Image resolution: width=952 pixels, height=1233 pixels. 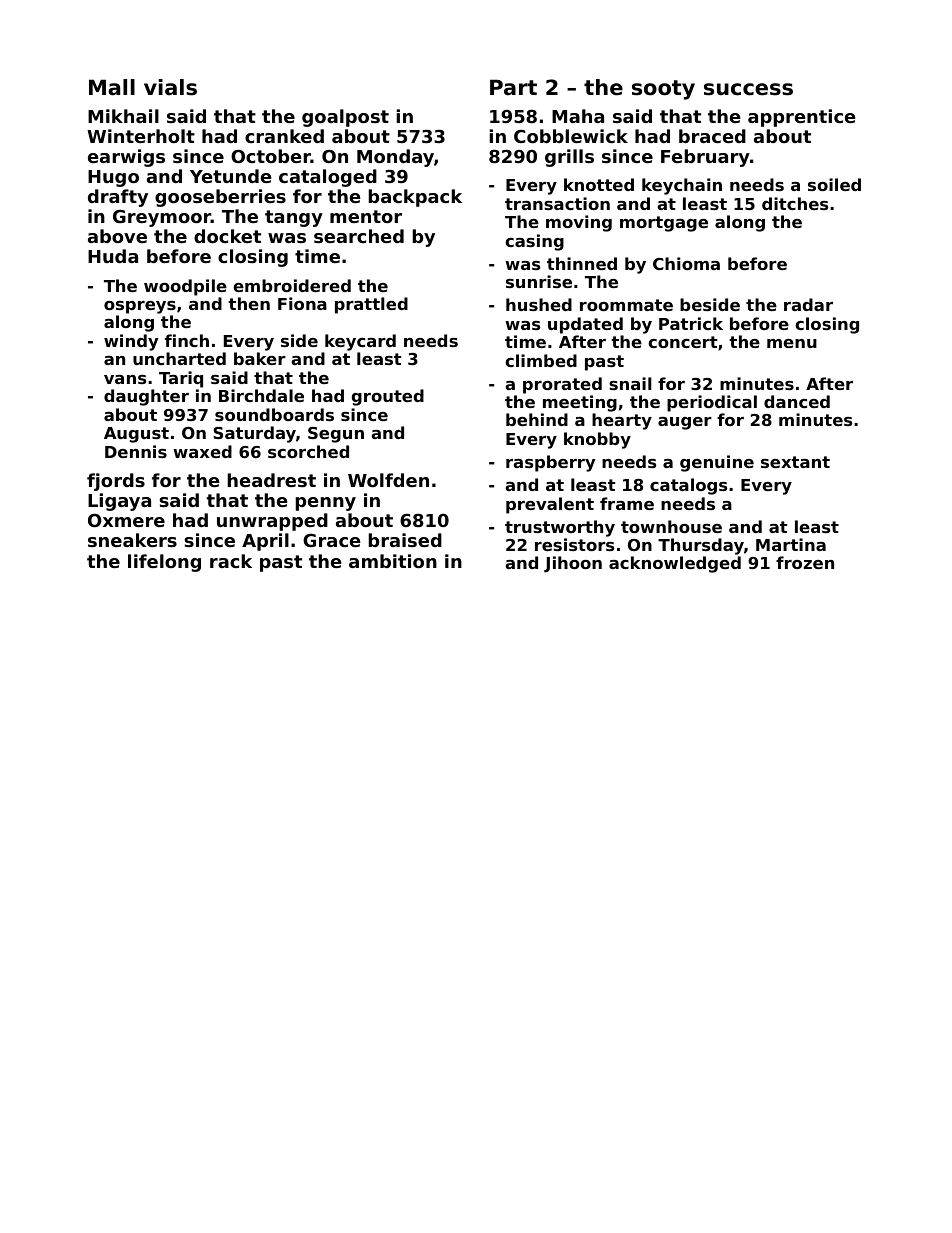 I want to click on keycard, so click(x=360, y=342).
